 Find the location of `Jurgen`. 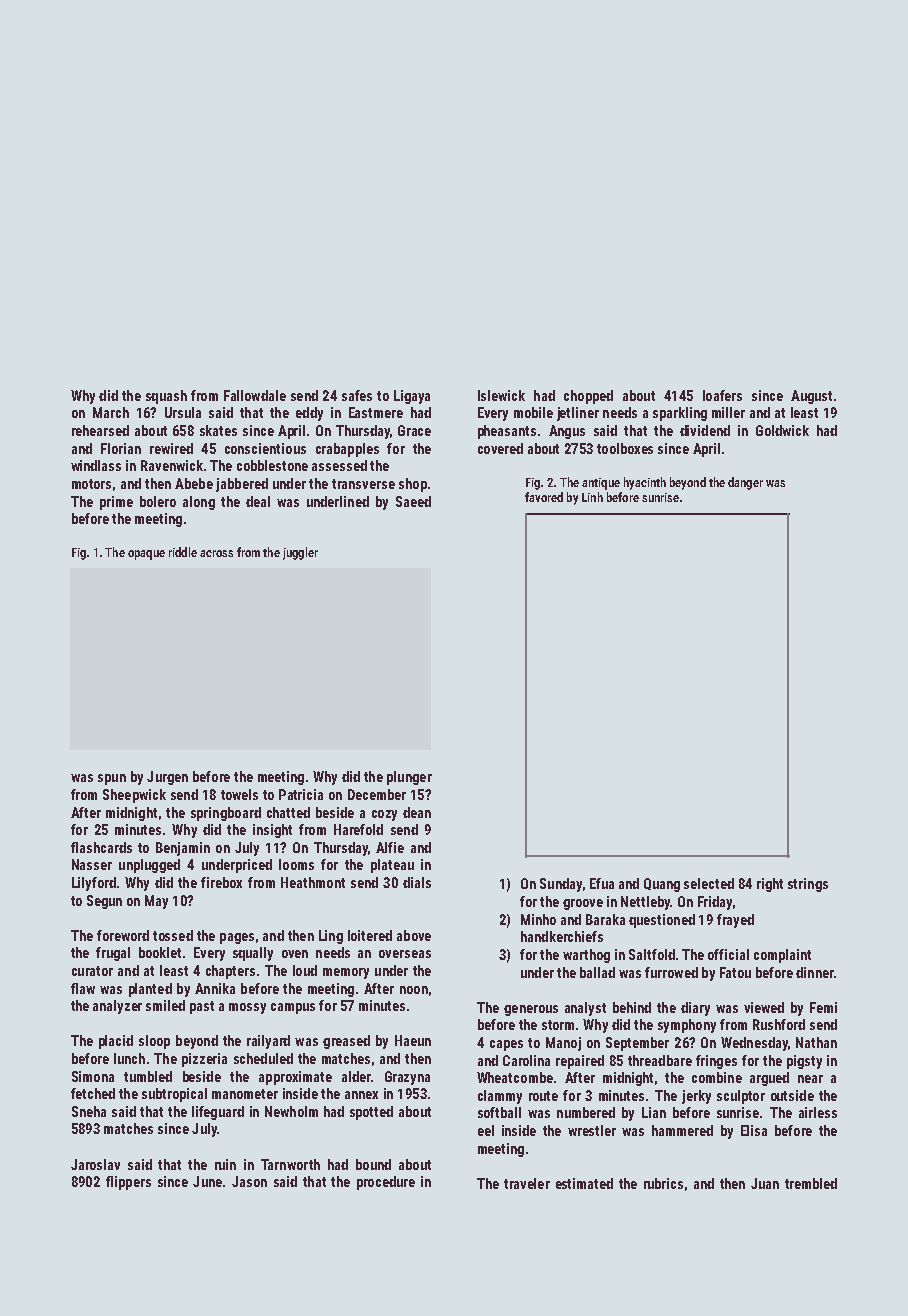

Jurgen is located at coordinates (167, 778).
